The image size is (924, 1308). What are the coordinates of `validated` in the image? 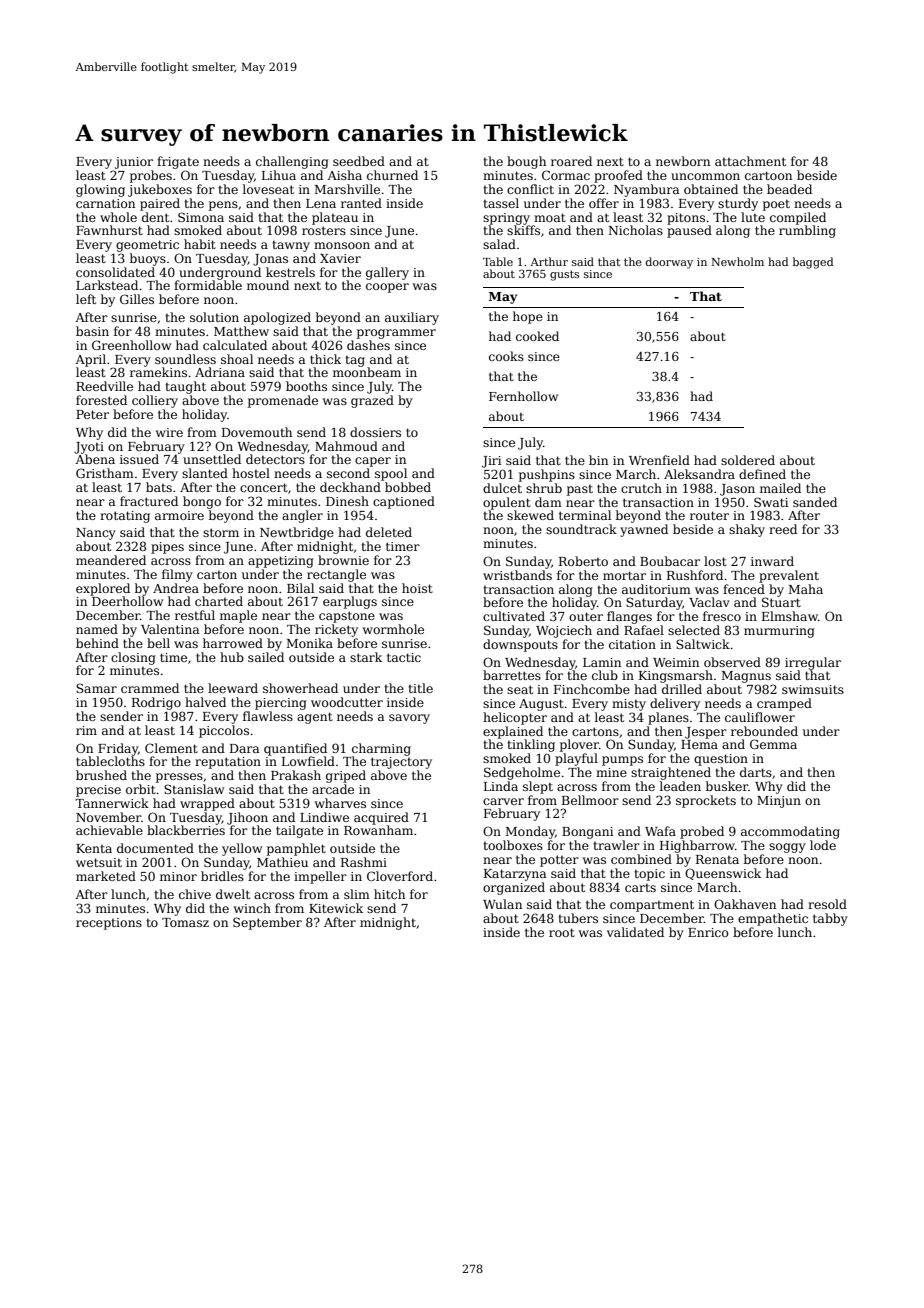 It's located at (635, 932).
